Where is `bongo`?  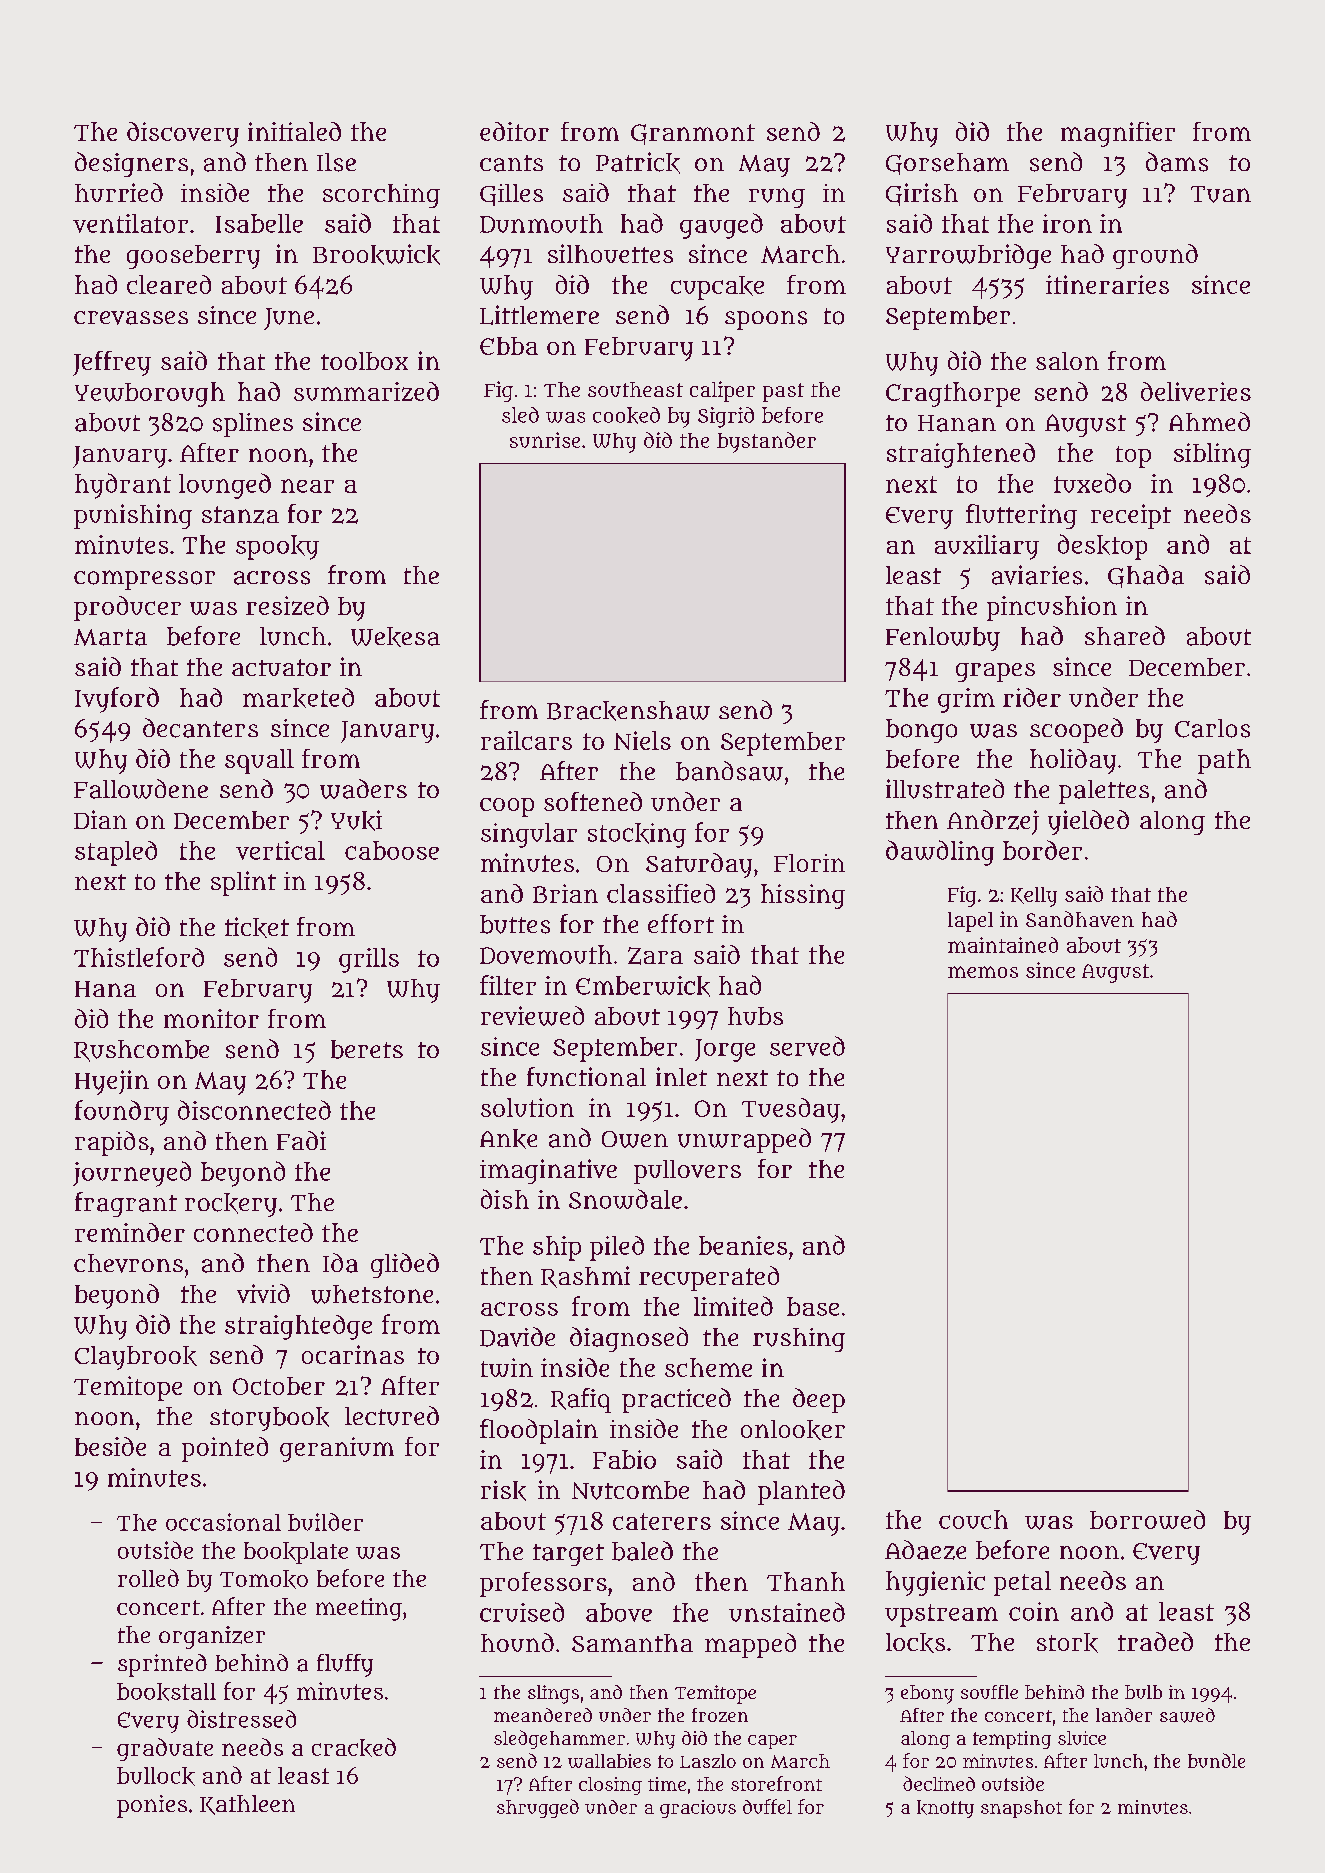 bongo is located at coordinates (921, 731).
